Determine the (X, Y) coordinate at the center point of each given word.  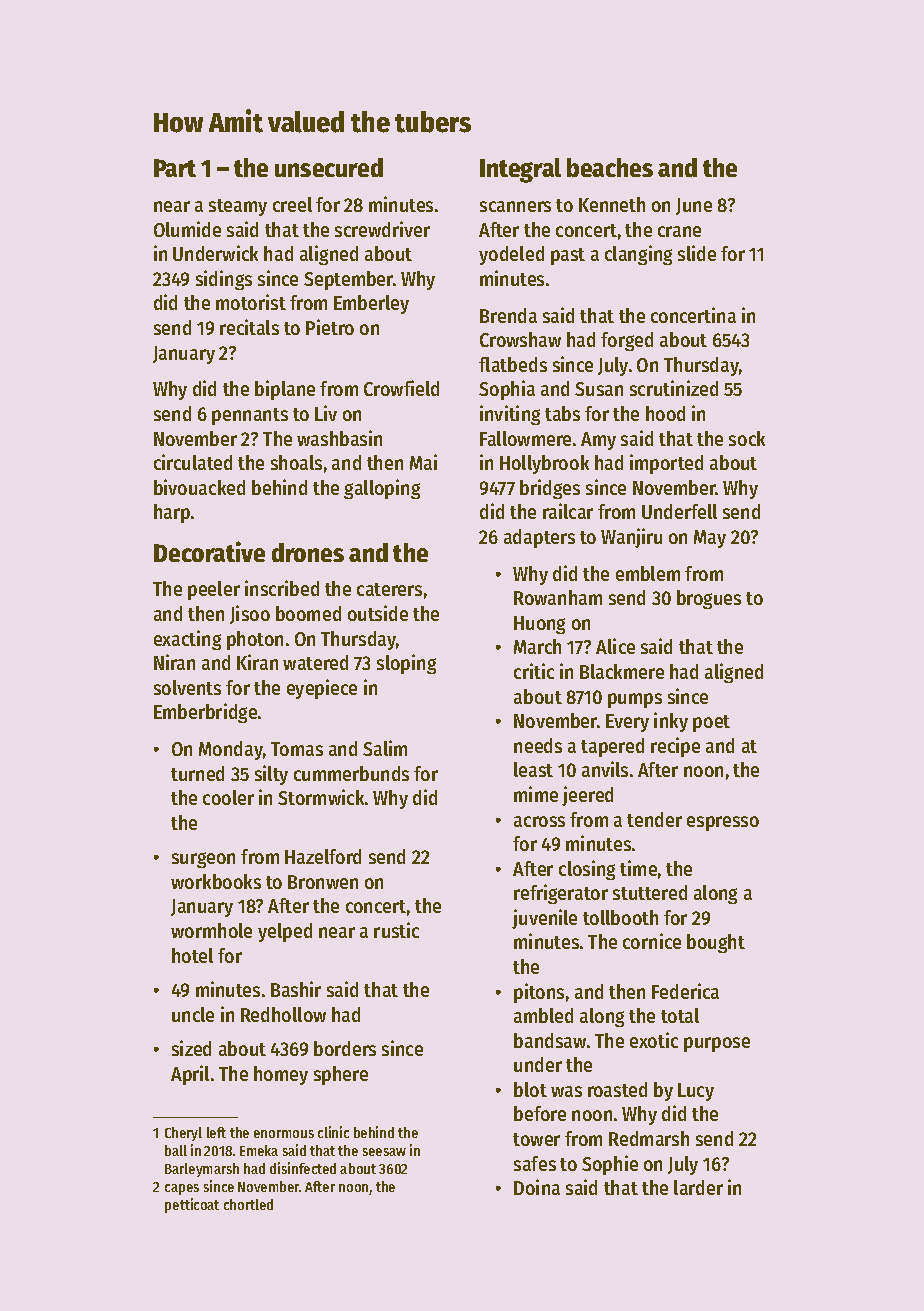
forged (627, 341)
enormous (284, 1134)
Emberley (371, 304)
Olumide (187, 229)
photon (255, 640)
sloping (406, 664)
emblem (648, 573)
